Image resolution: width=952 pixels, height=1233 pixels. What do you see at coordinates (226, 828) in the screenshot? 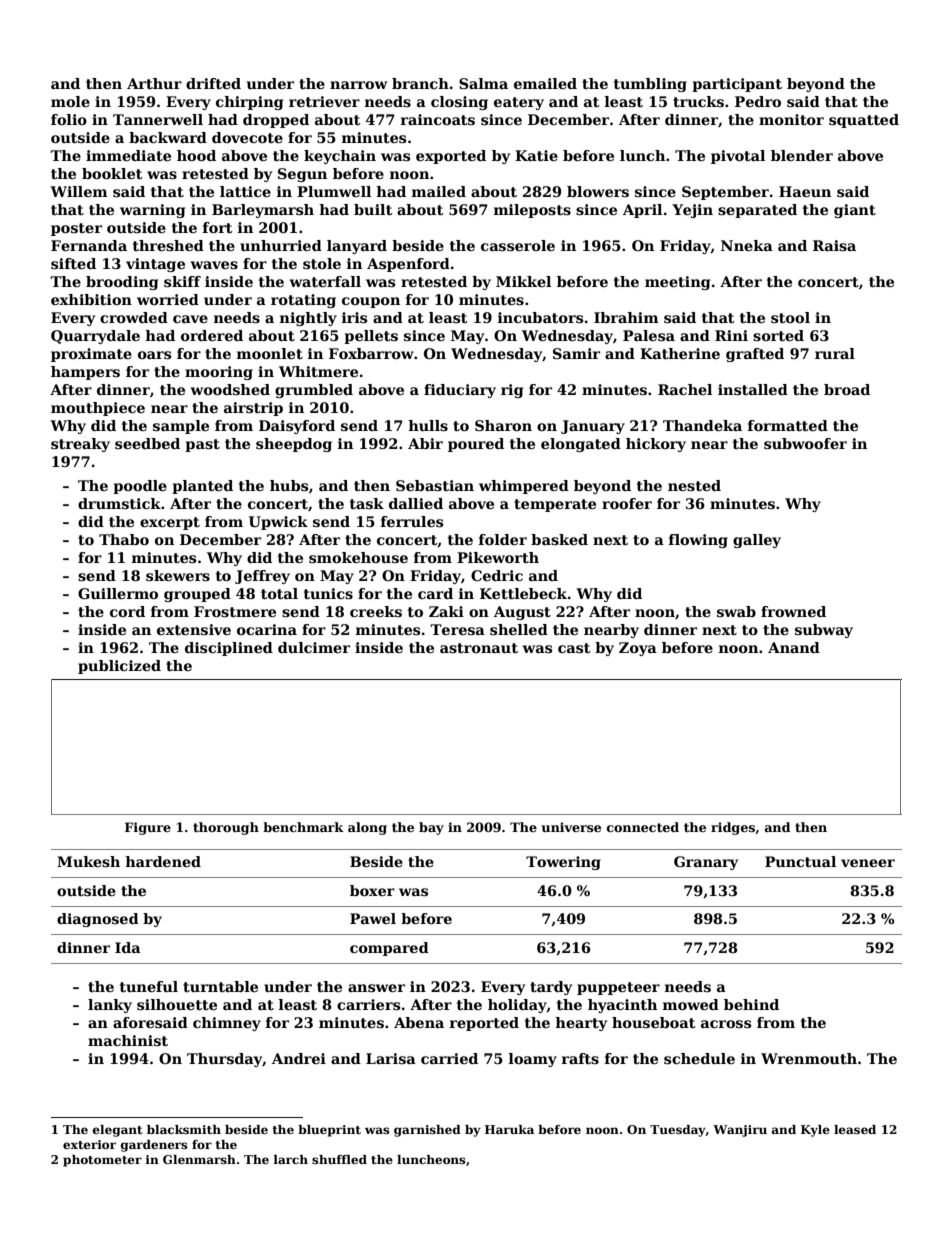
I see `thorough` at bounding box center [226, 828].
